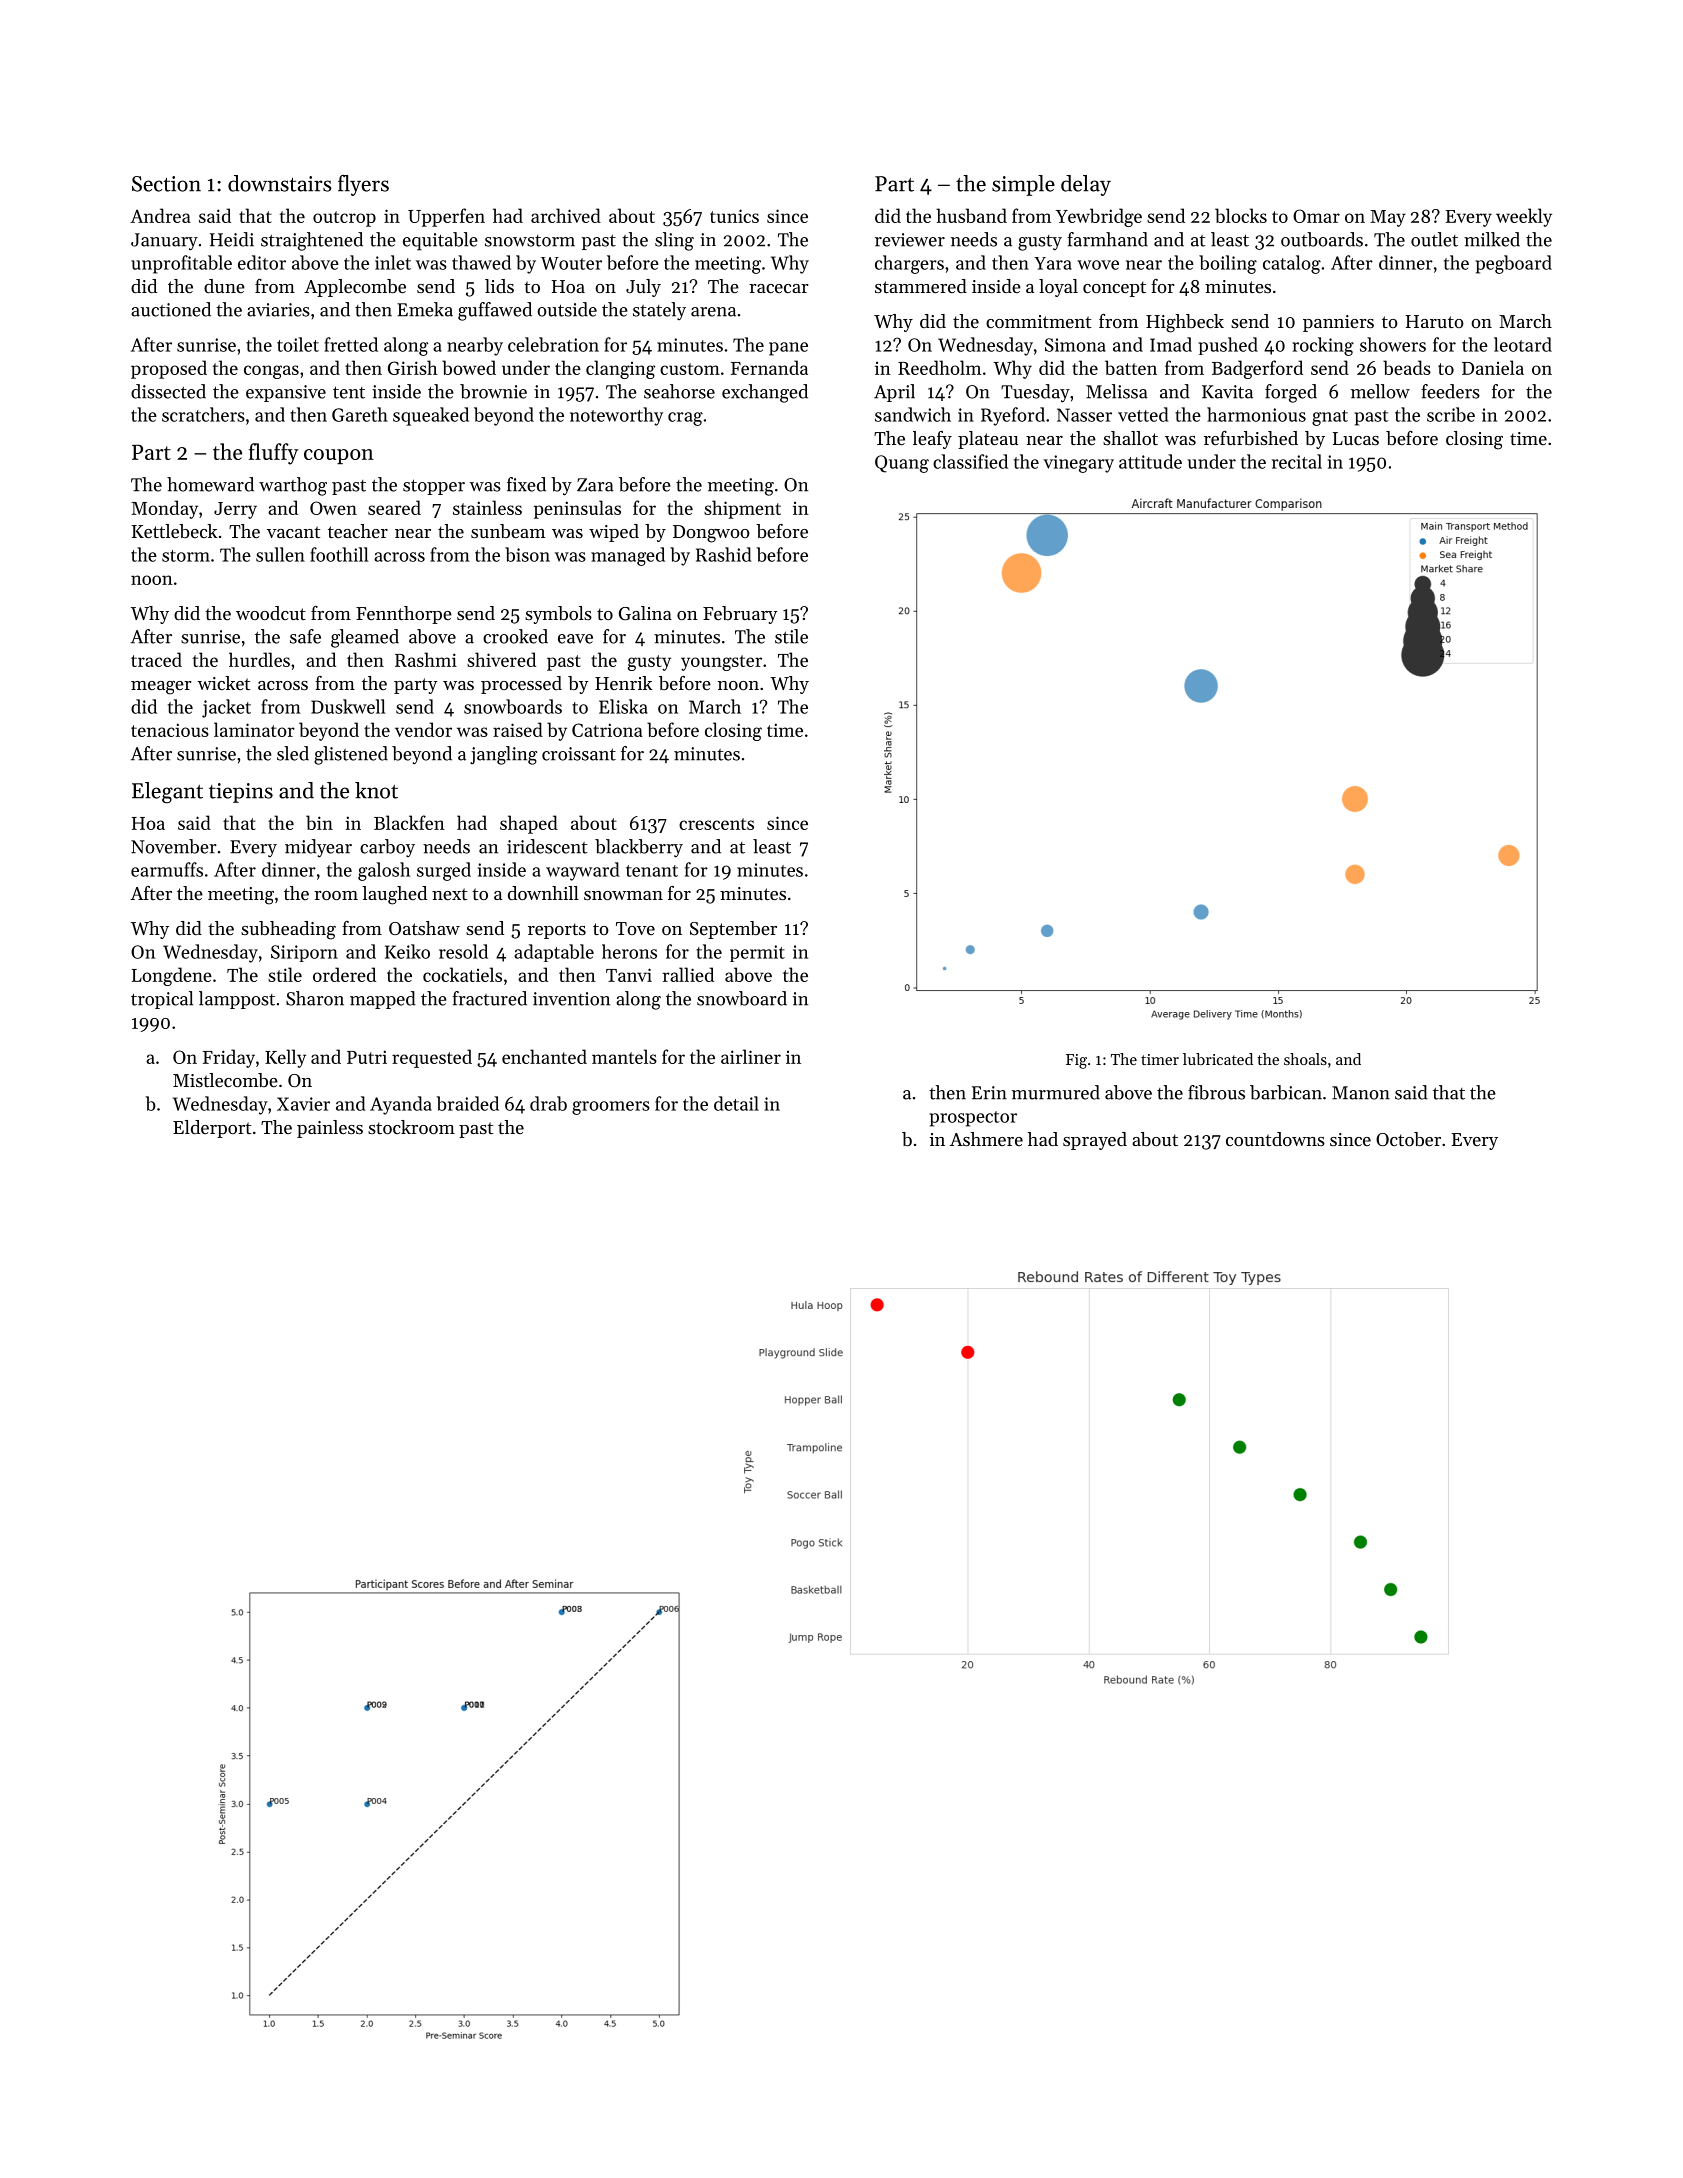 This screenshot has width=1683, height=2178. I want to click on Ashmere, so click(986, 1139).
